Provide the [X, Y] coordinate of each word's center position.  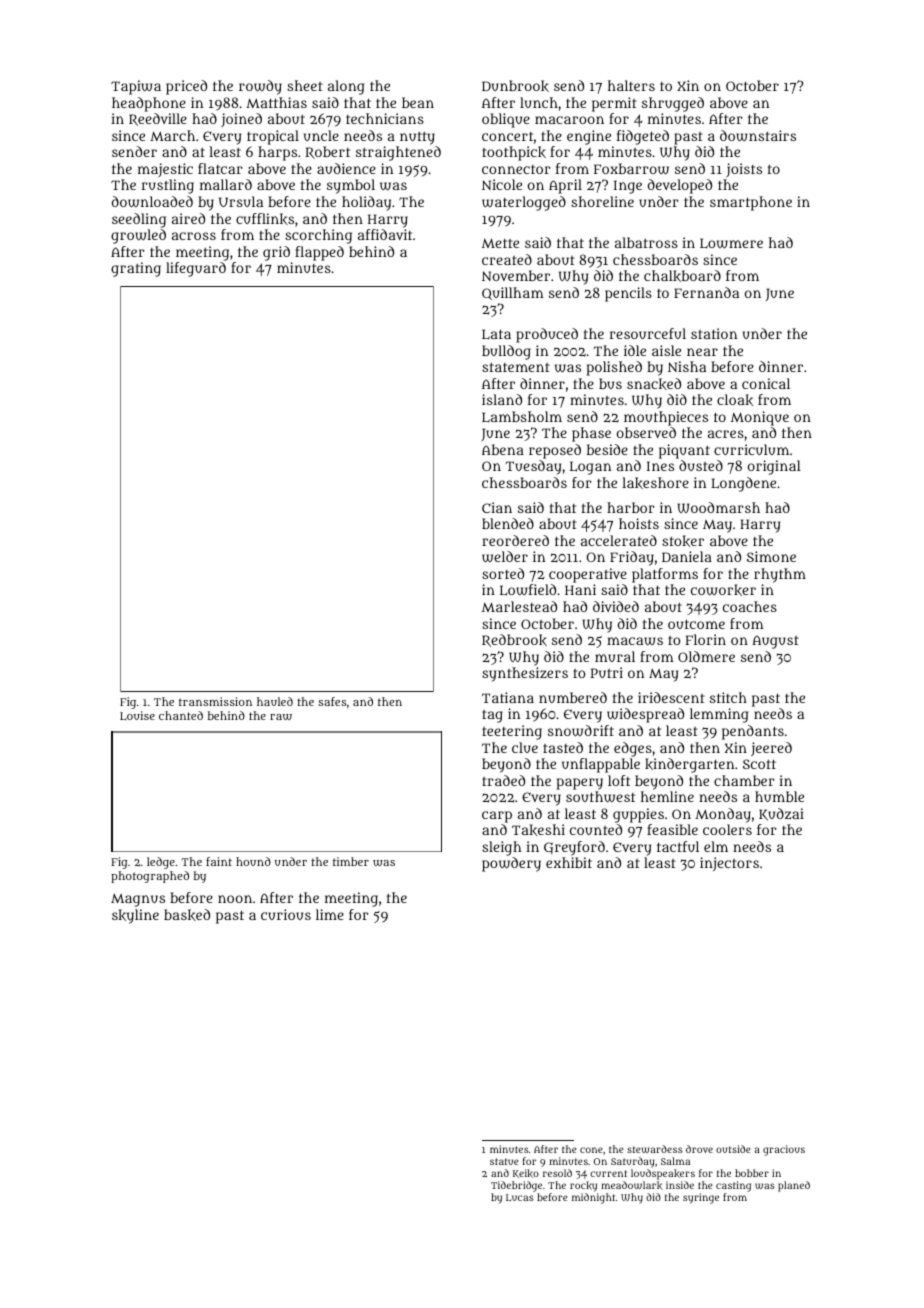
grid [276, 253]
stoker [683, 541]
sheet [305, 85]
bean [418, 102]
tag [492, 716]
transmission [215, 701]
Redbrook [514, 640]
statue [504, 1161]
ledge [161, 863]
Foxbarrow [631, 169]
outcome [696, 624]
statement [516, 367]
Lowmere [731, 243]
